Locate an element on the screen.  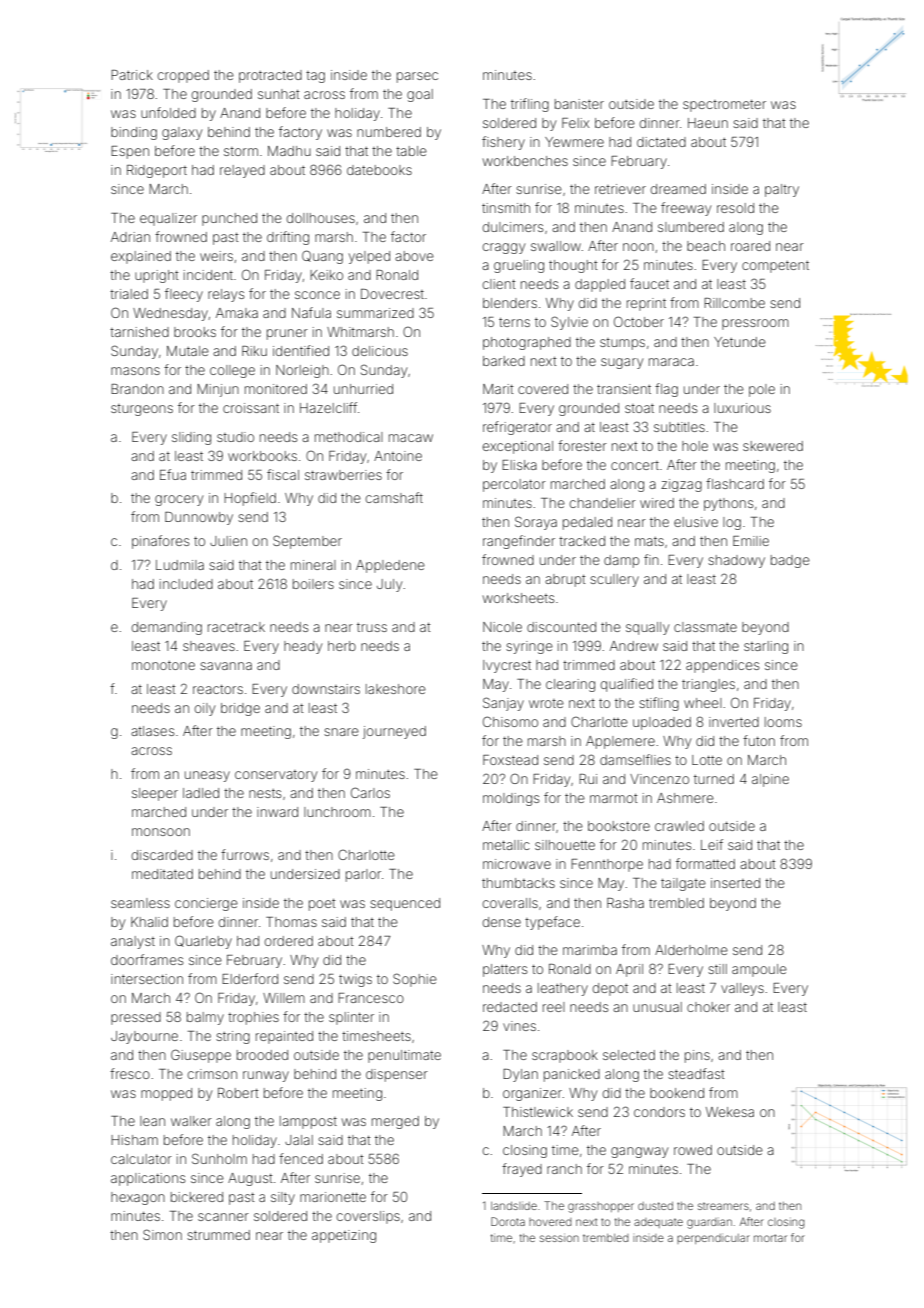
classmate is located at coordinates (705, 627).
